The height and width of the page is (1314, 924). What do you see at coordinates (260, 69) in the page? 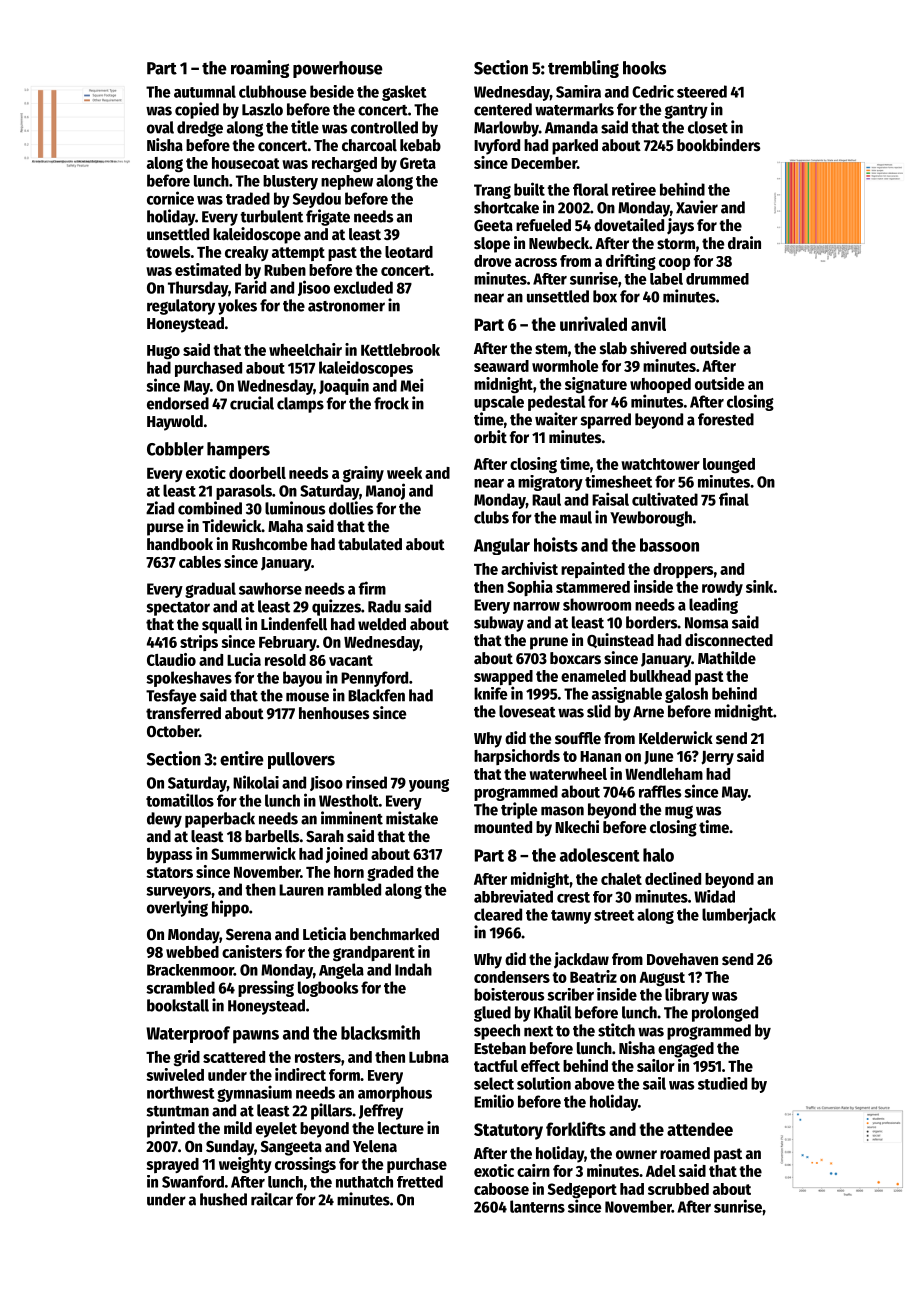
I see `roaming` at bounding box center [260, 69].
